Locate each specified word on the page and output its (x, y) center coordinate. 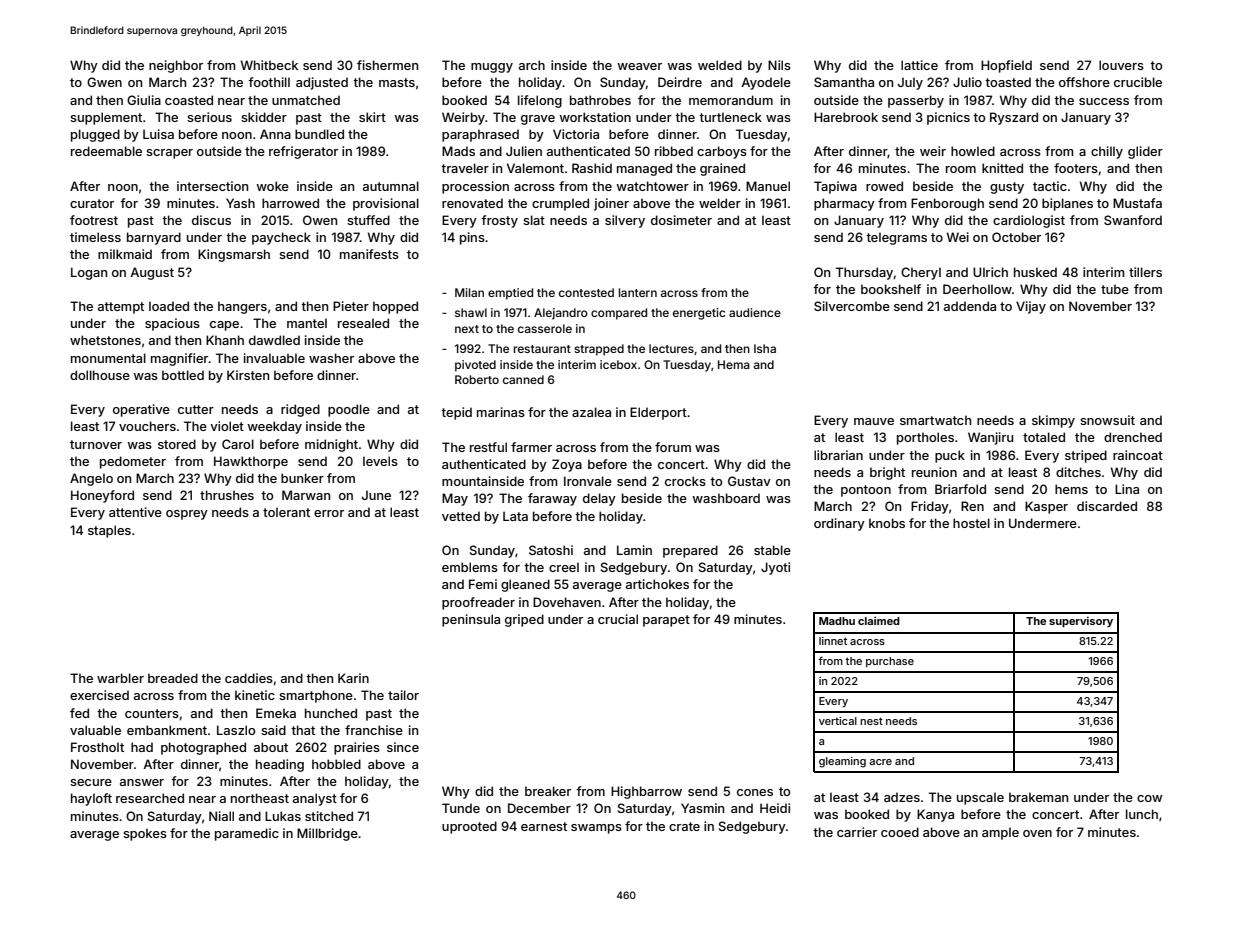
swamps (596, 829)
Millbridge (327, 834)
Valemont (535, 168)
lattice (919, 65)
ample (1000, 833)
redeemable (106, 151)
